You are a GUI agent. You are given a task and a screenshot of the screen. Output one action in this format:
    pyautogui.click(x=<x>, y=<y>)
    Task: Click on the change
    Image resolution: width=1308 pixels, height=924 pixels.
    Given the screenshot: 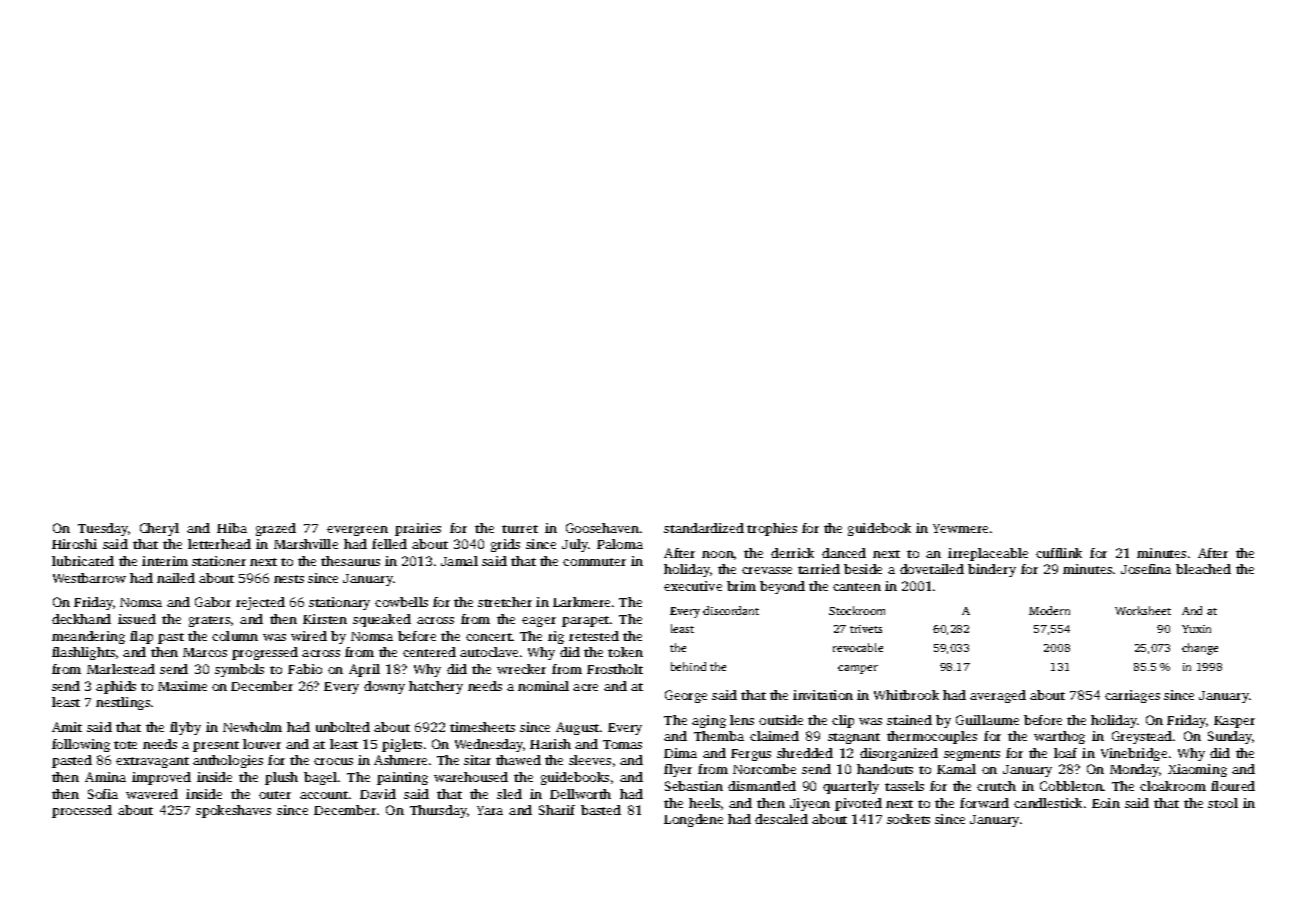 What is the action you would take?
    pyautogui.click(x=1200, y=649)
